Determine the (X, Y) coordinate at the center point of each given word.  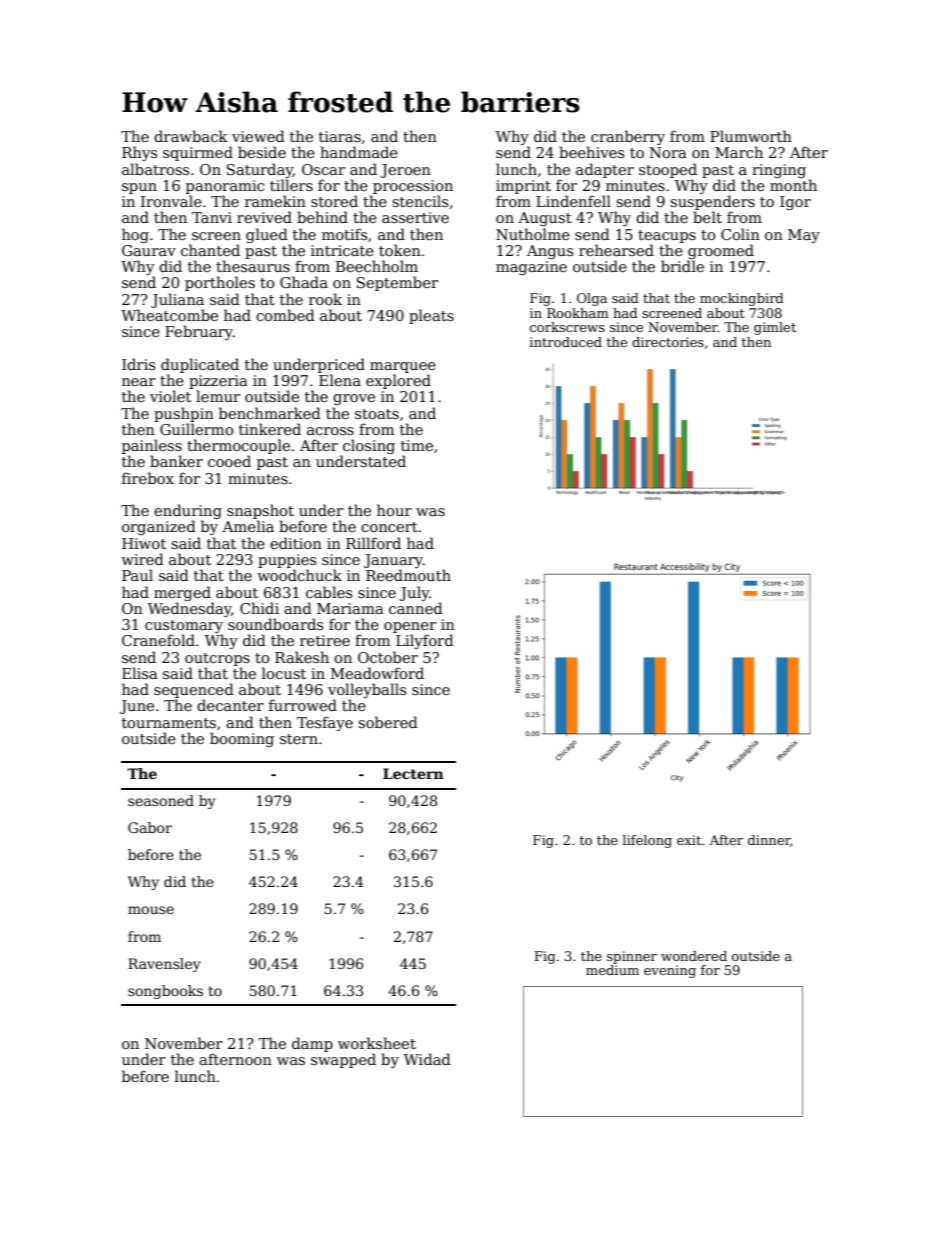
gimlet (775, 328)
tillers (291, 185)
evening (670, 971)
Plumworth (751, 136)
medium (612, 970)
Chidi (259, 608)
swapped (343, 1060)
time (417, 445)
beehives (591, 152)
